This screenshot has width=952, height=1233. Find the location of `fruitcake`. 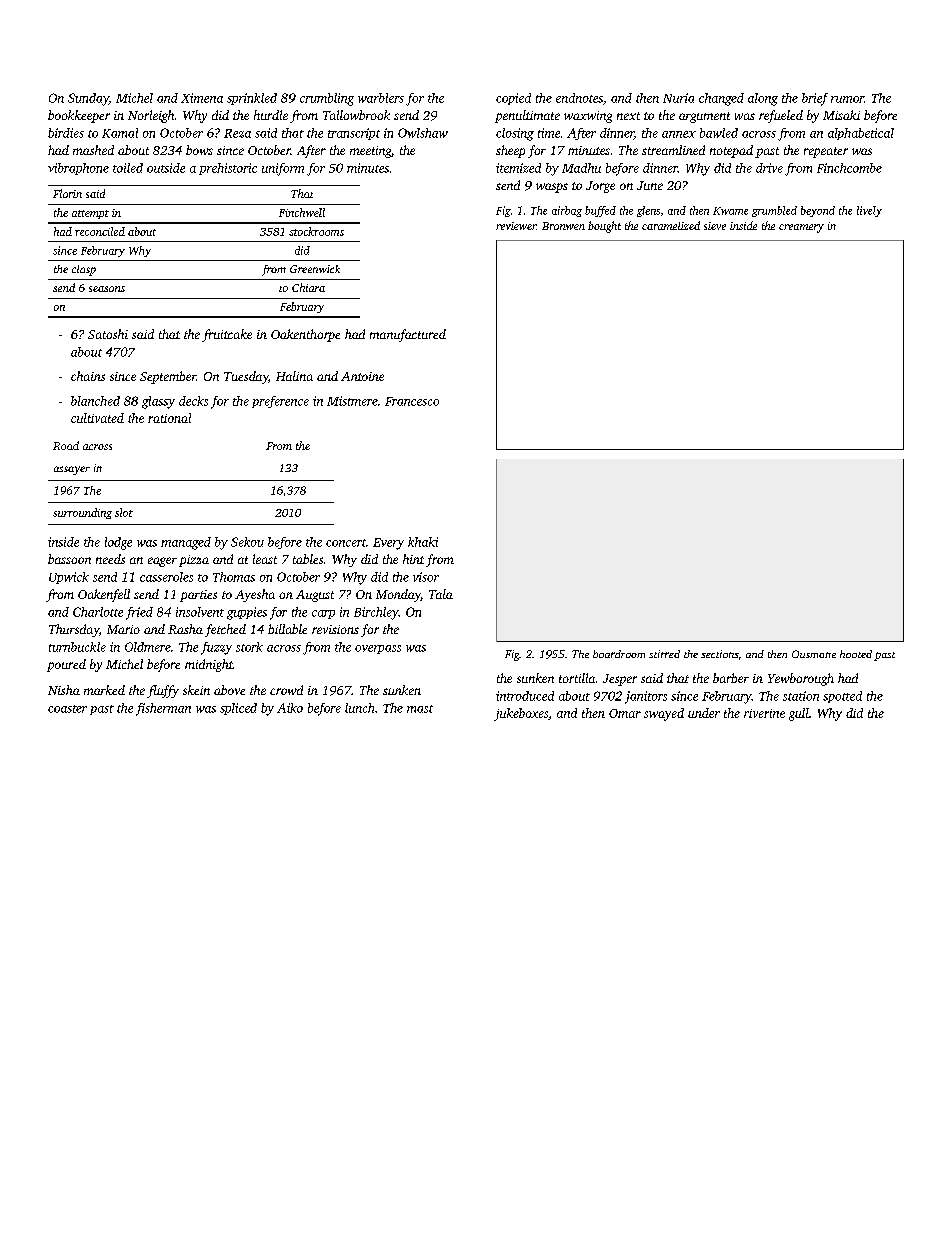

fruitcake is located at coordinates (227, 335).
